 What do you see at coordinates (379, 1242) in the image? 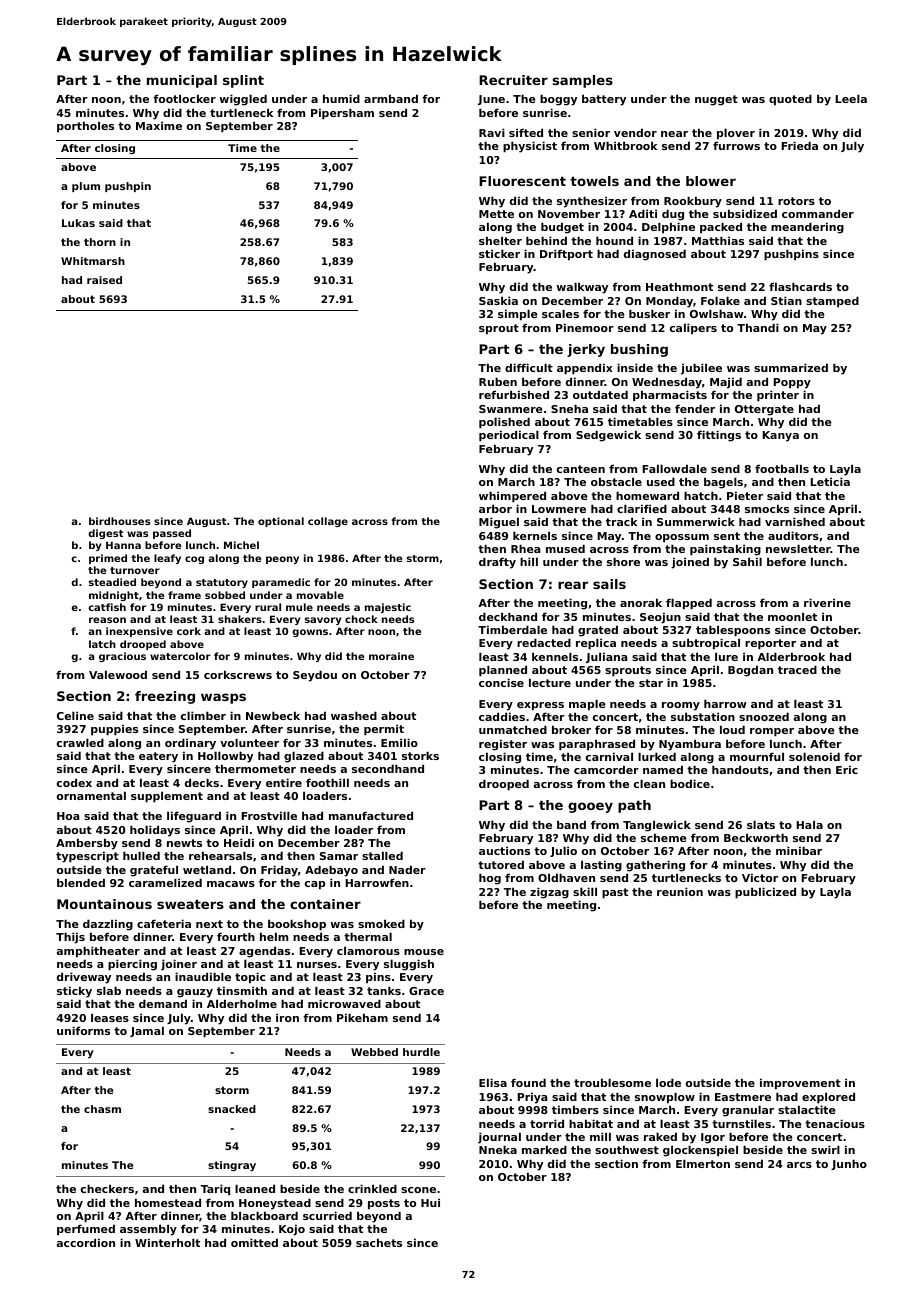
I see `sachets` at bounding box center [379, 1242].
